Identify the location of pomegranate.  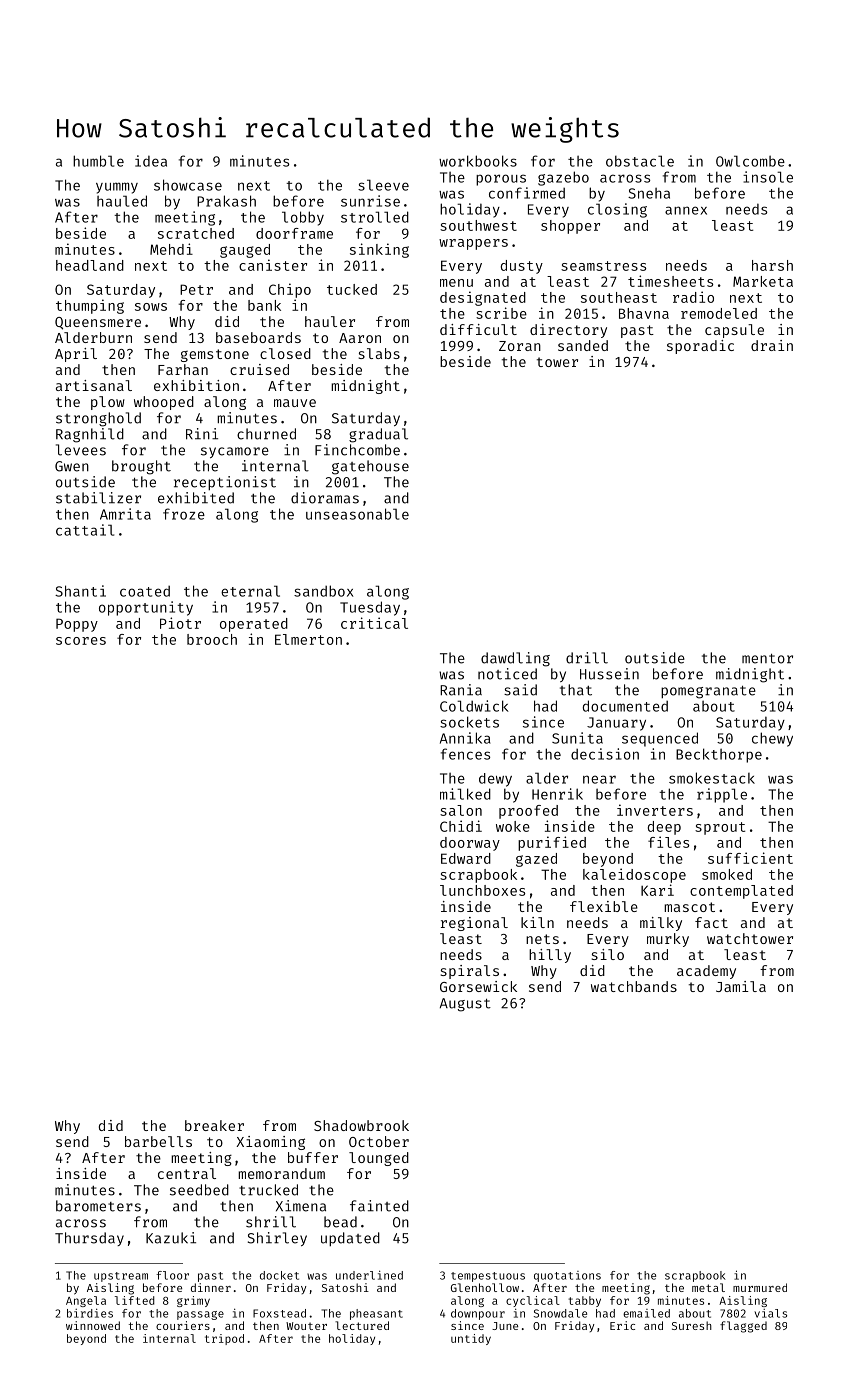
(708, 692).
